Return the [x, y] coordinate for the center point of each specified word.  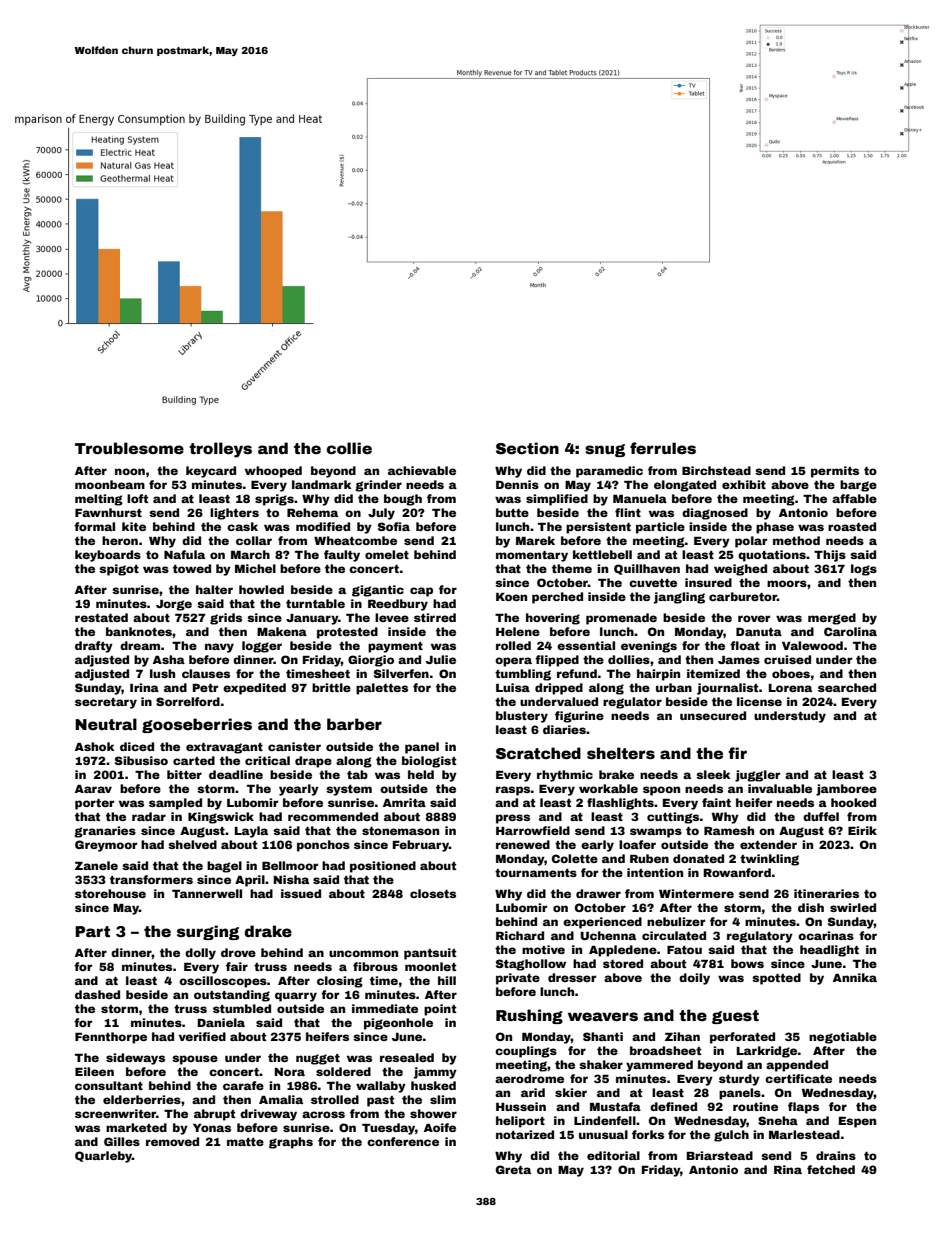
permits [835, 472]
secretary [106, 703]
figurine [579, 717]
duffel [821, 816]
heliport [520, 1122]
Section [527, 448]
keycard [211, 472]
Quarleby [103, 1157]
